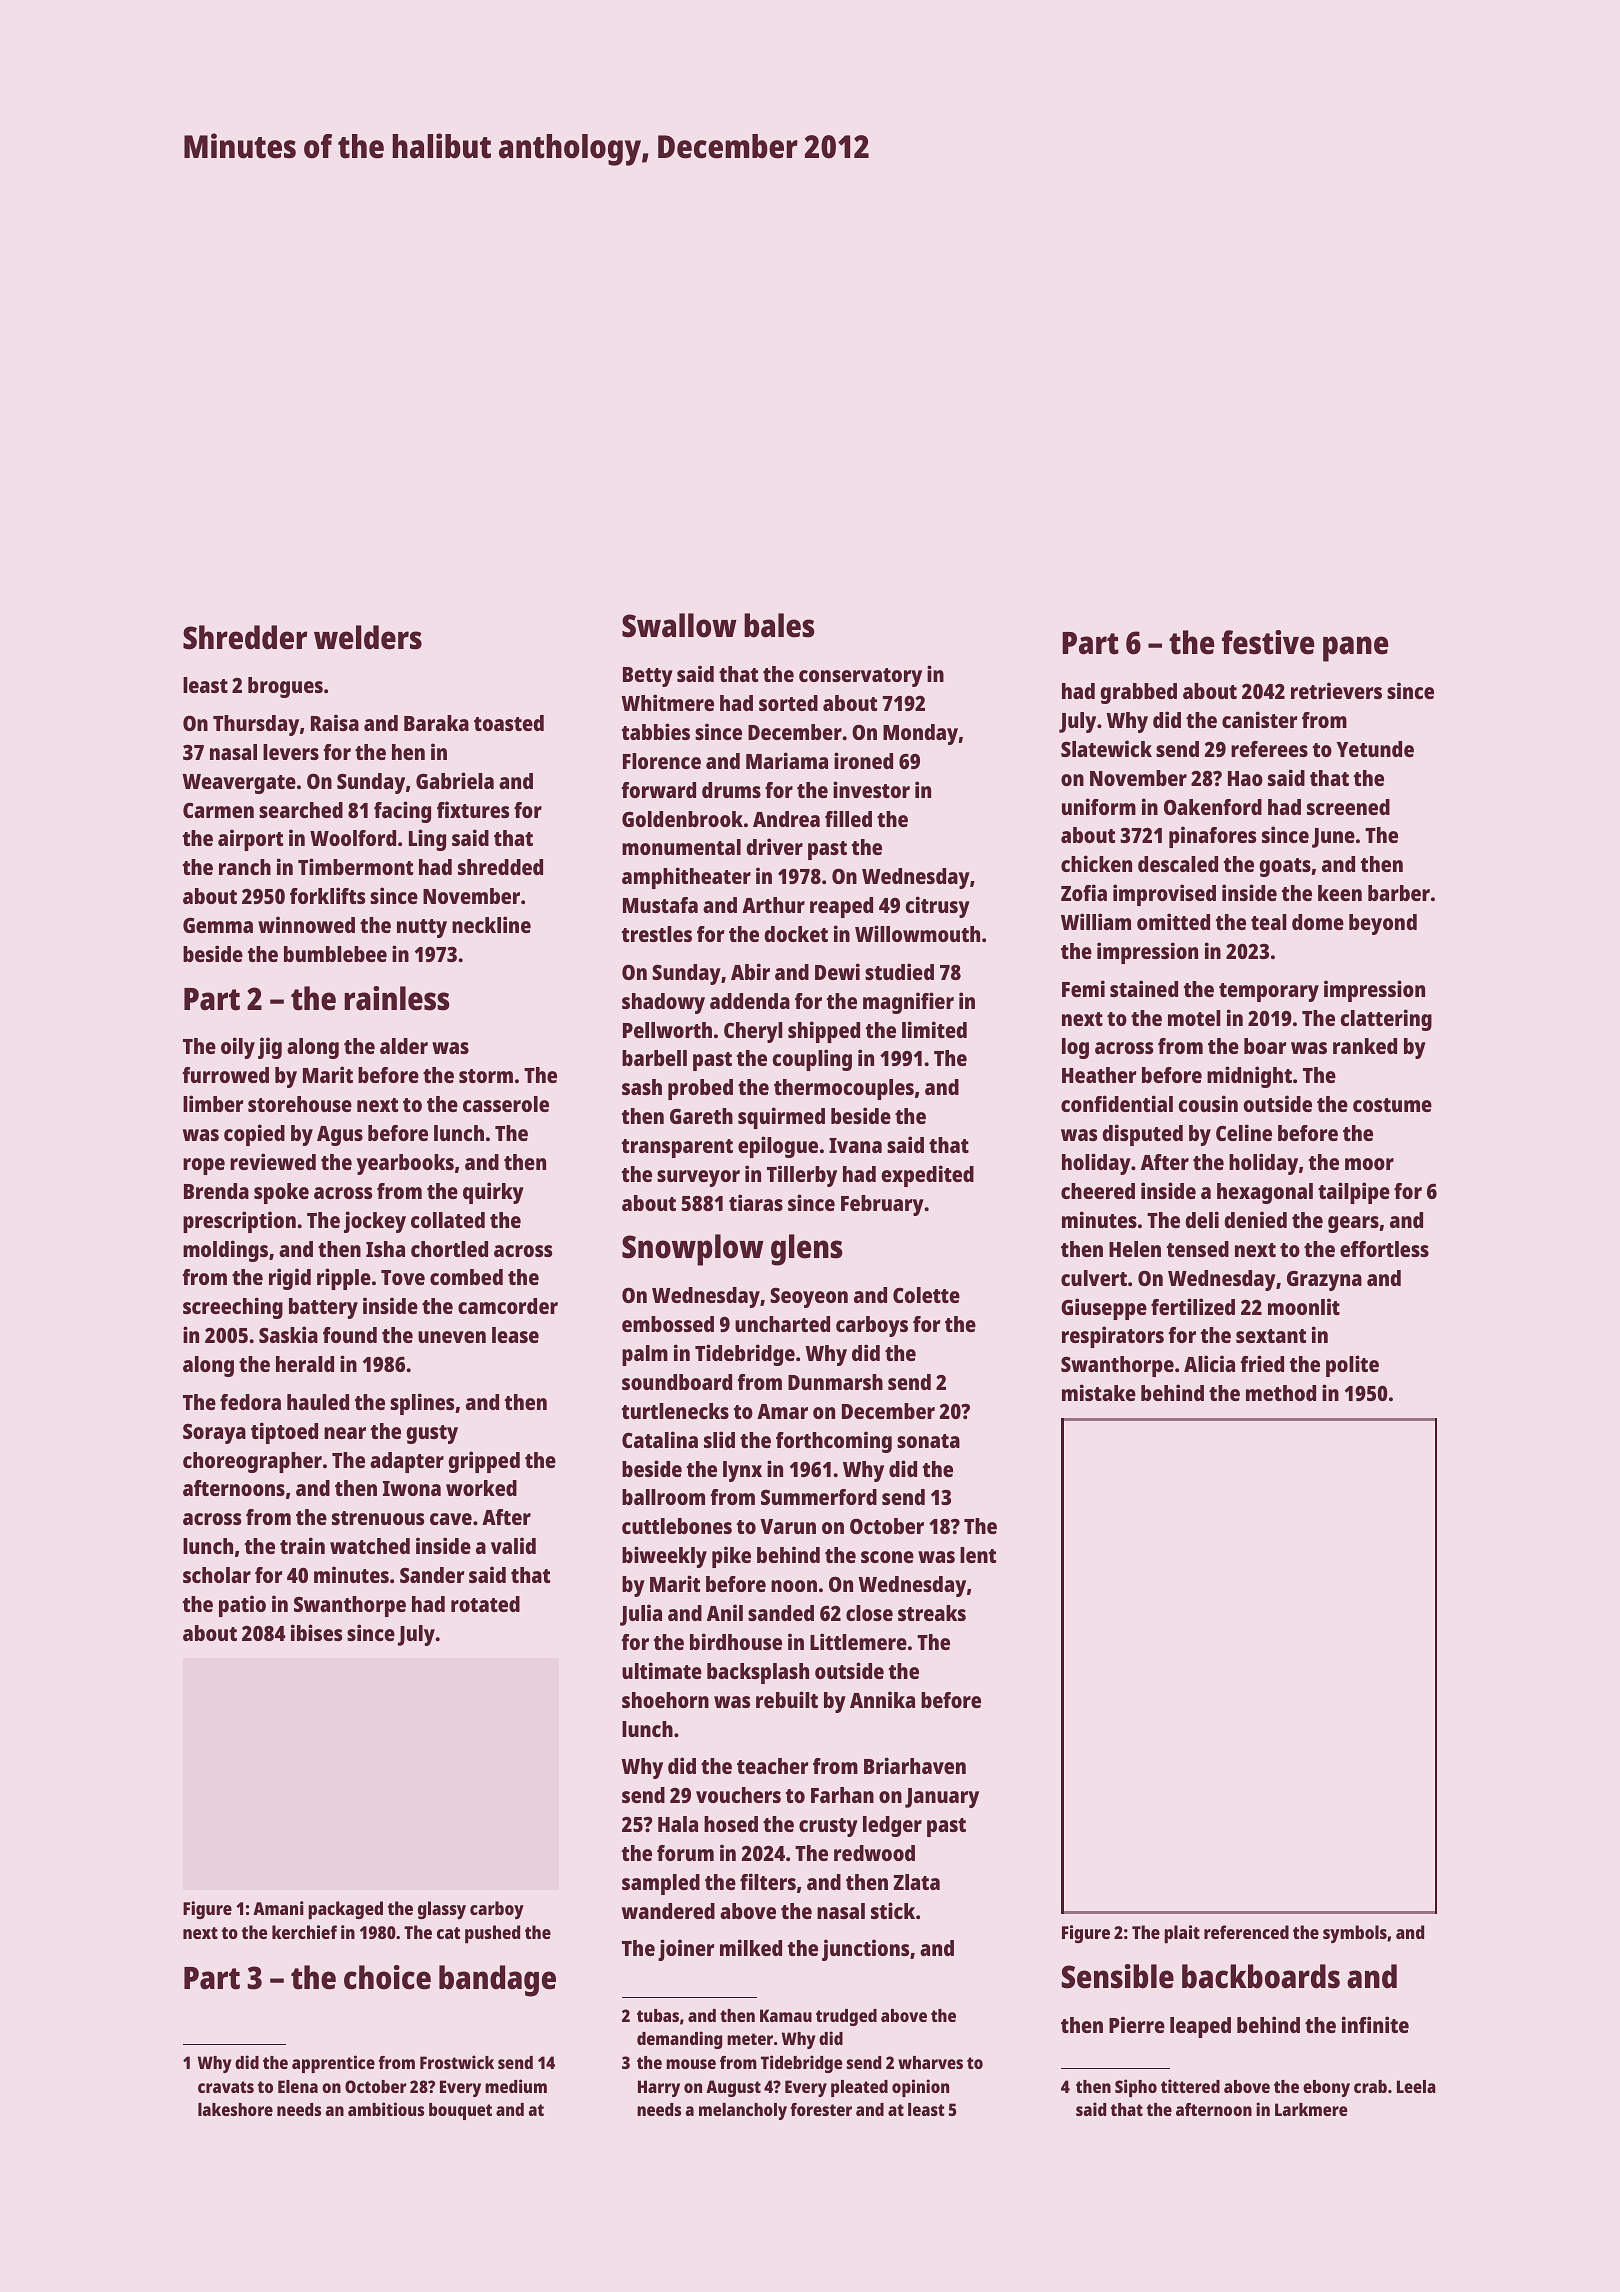 Image resolution: width=1620 pixels, height=2292 pixels. What do you see at coordinates (235, 2109) in the screenshot?
I see `lakeshore` at bounding box center [235, 2109].
